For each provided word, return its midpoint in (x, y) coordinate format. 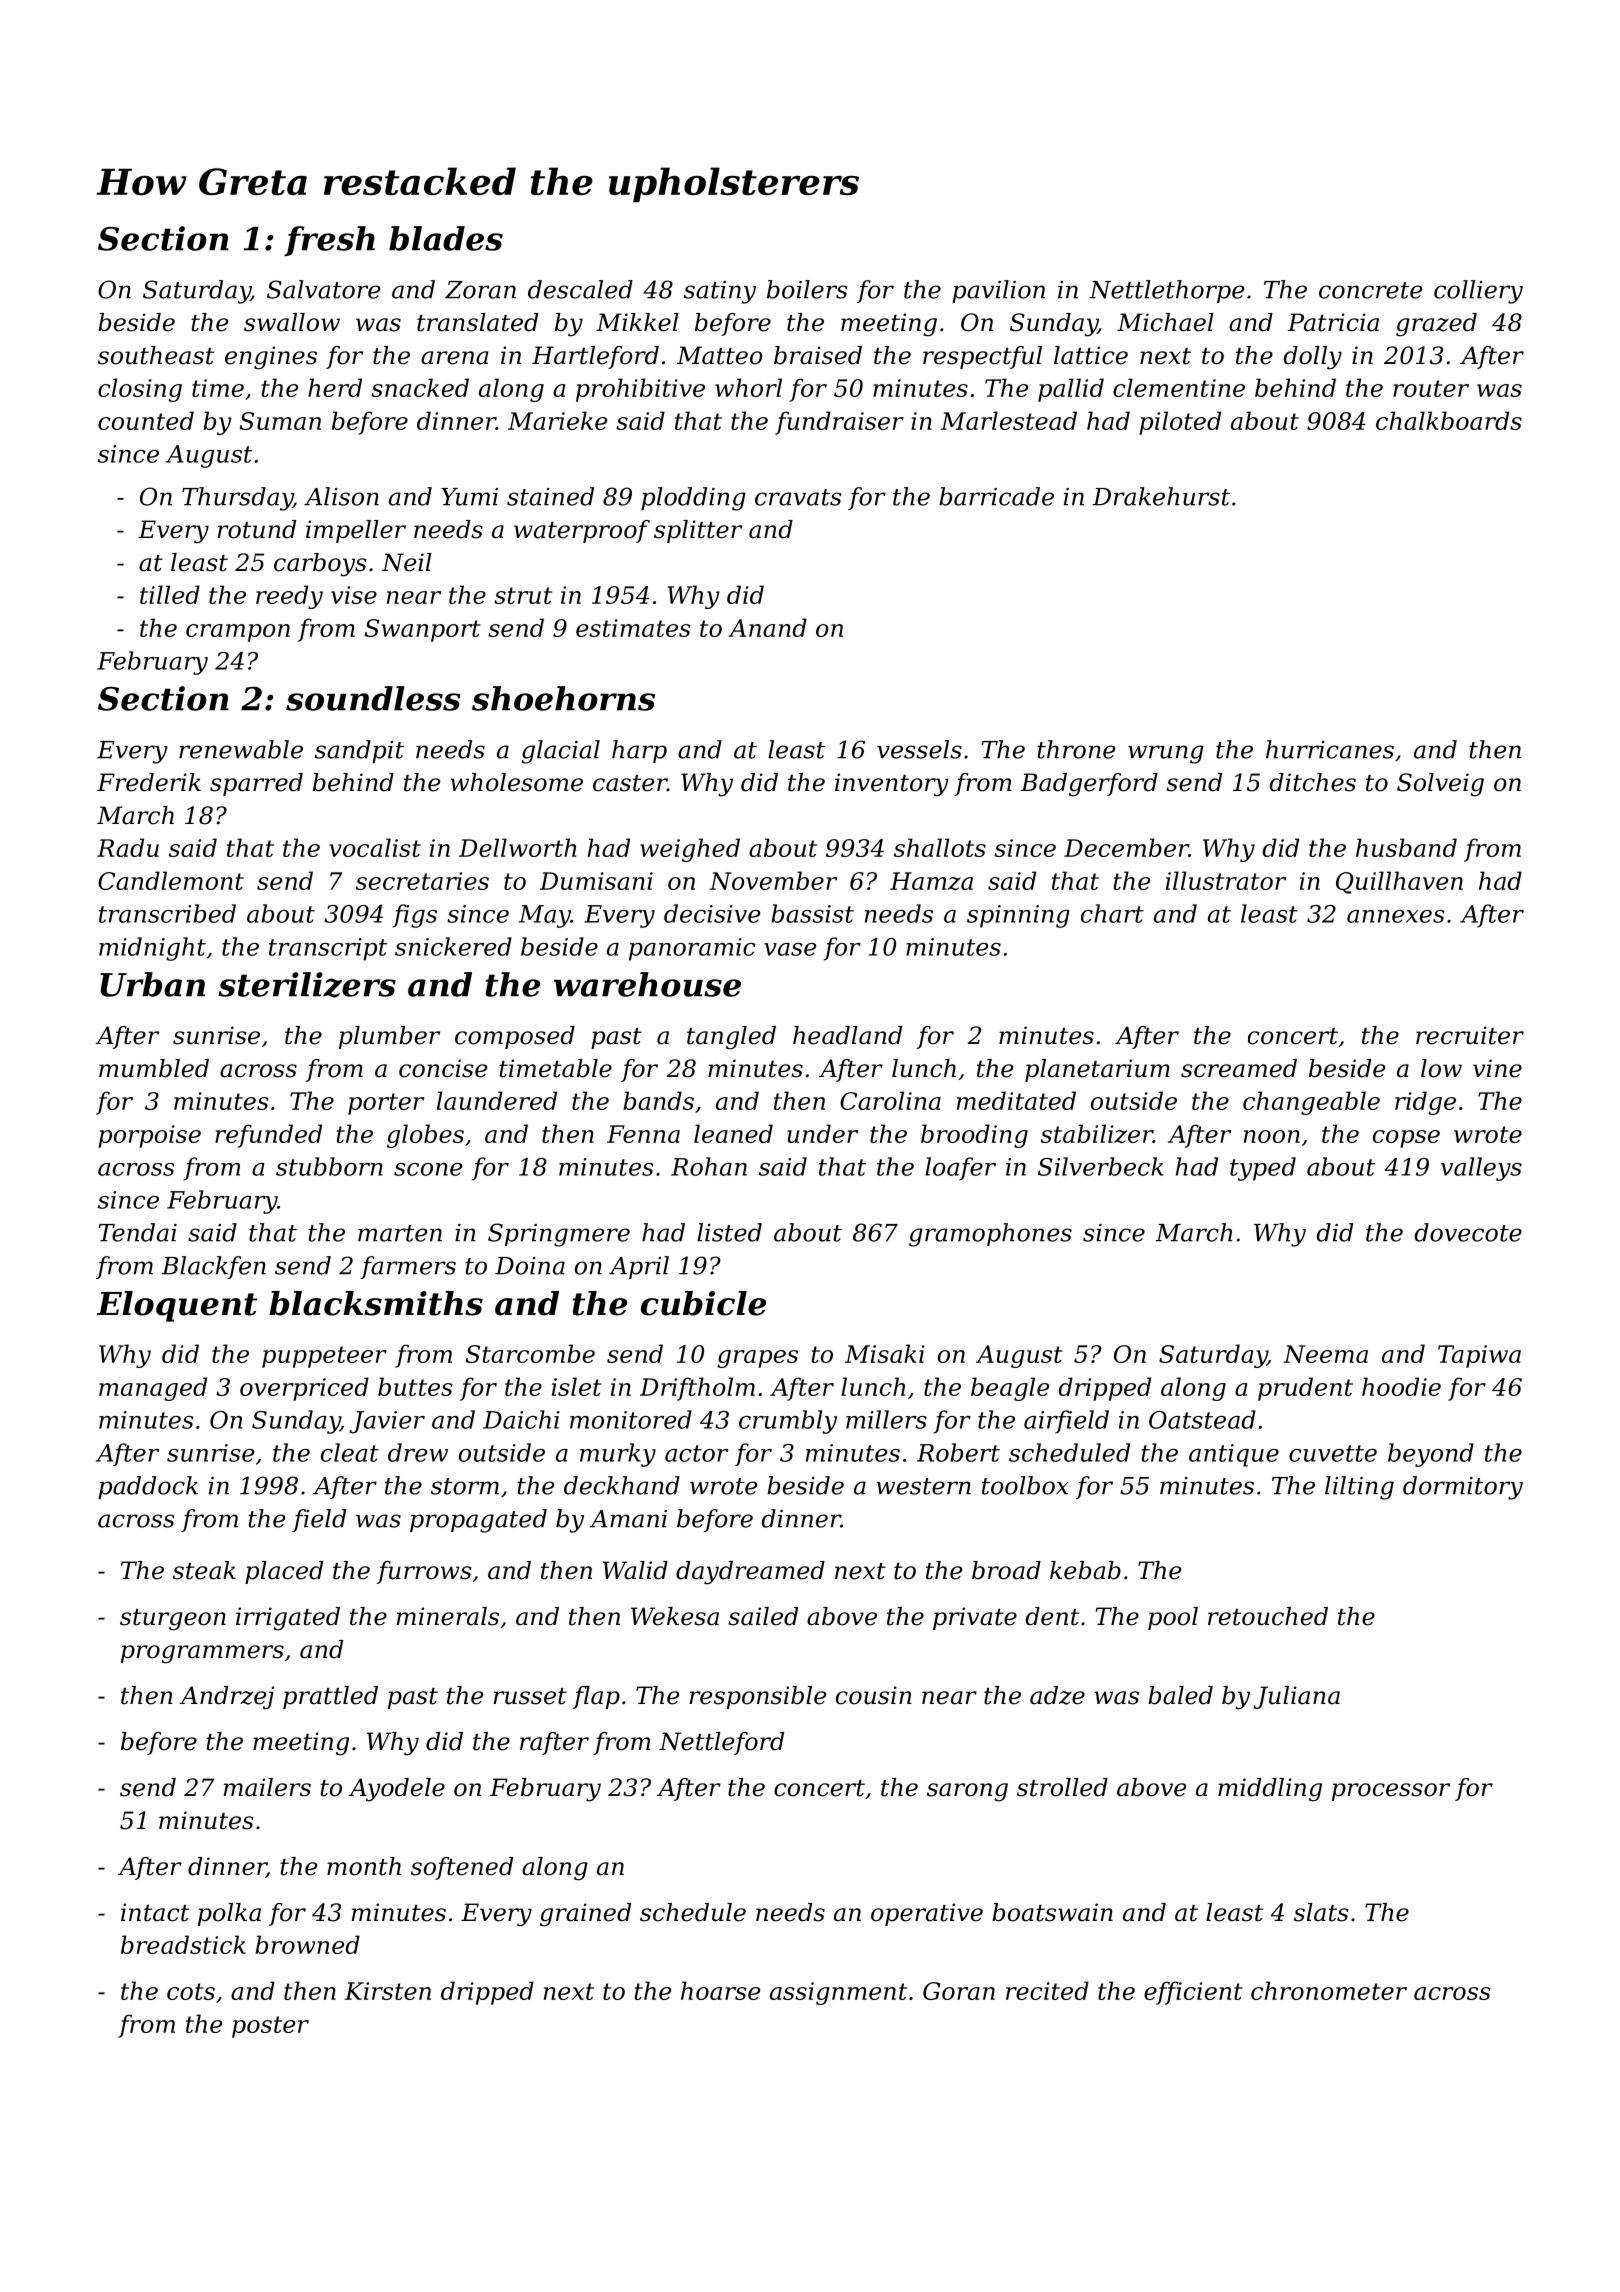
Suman (280, 421)
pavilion (998, 291)
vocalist (375, 847)
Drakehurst (1161, 496)
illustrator (1226, 880)
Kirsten (388, 1991)
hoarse (720, 1990)
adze (1057, 1695)
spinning (1018, 916)
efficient (1193, 1993)
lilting (1359, 1488)
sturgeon (173, 1620)
